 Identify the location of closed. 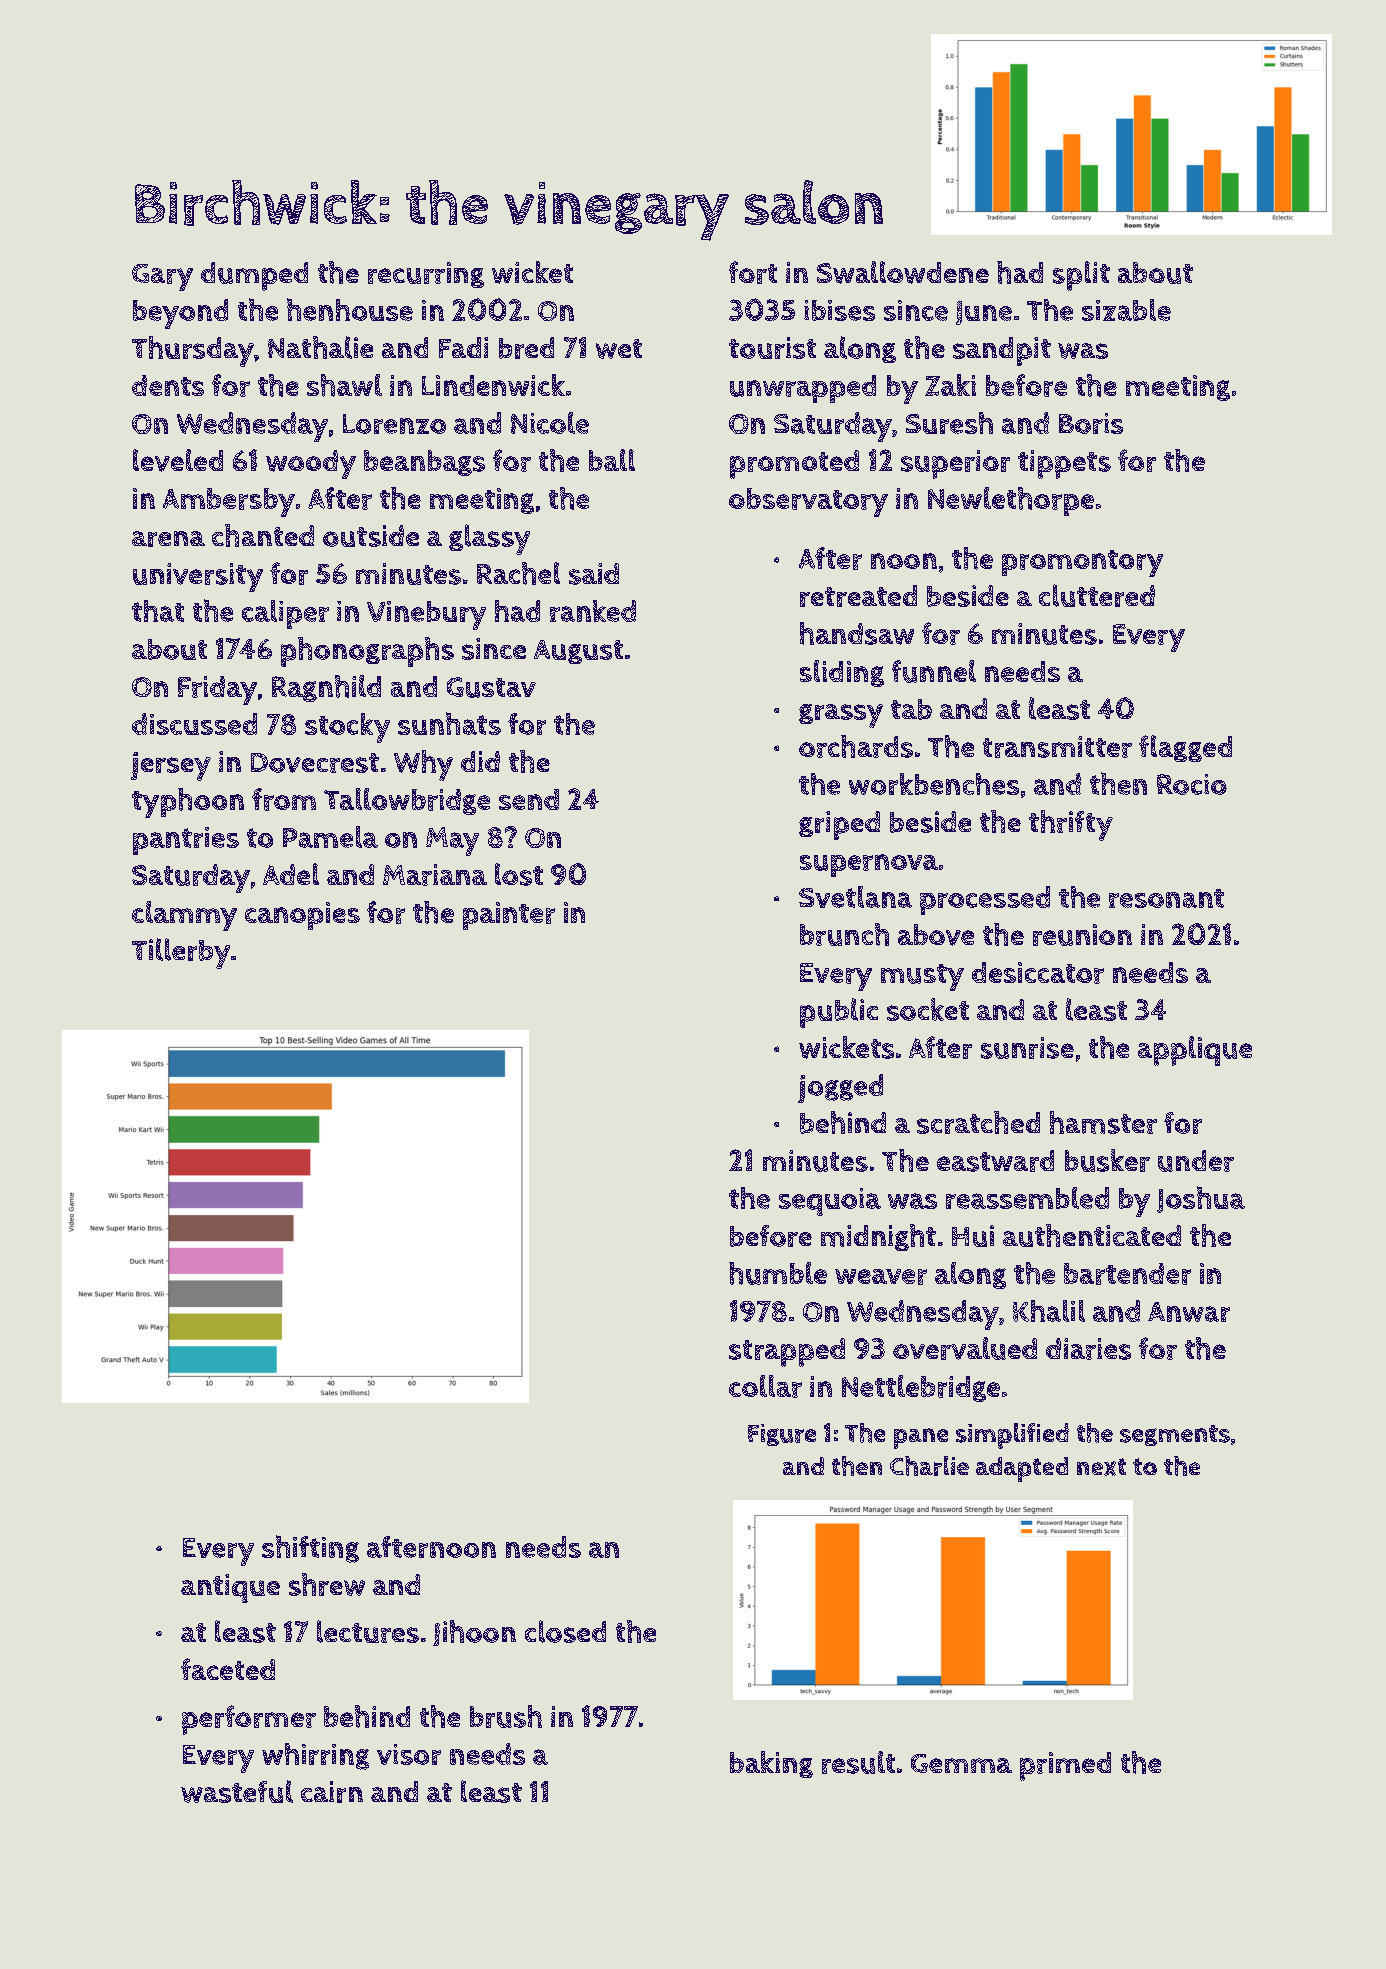
(565, 1631).
